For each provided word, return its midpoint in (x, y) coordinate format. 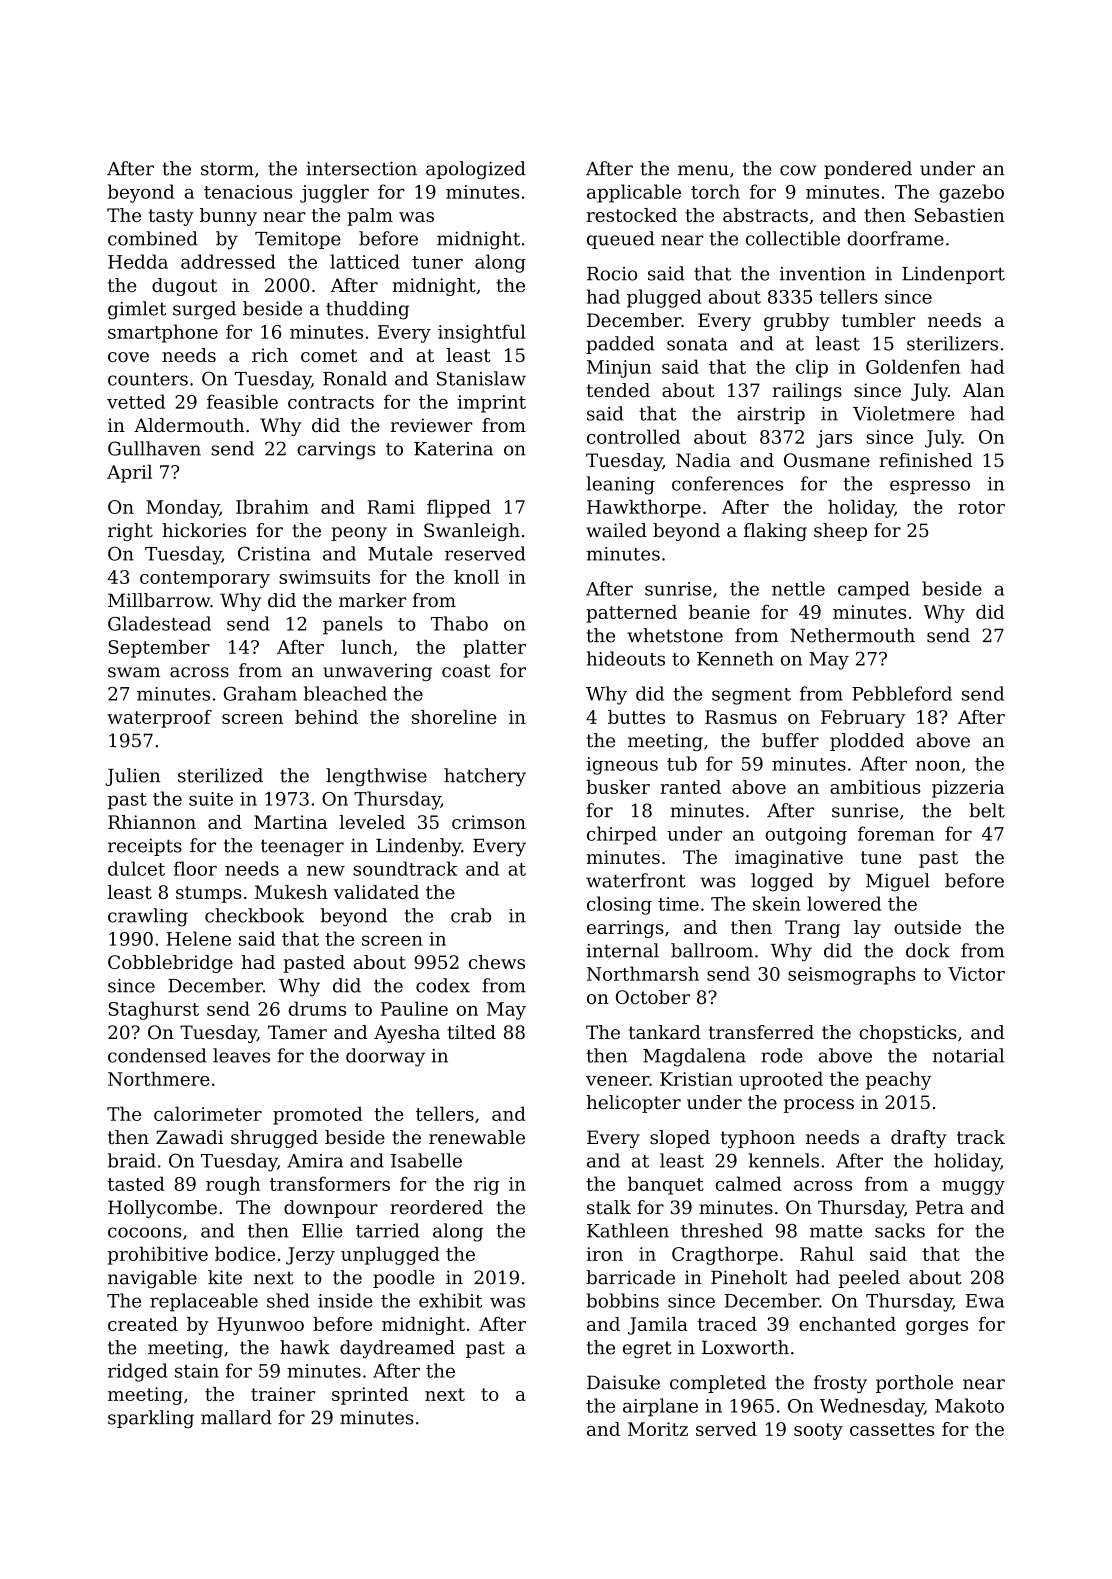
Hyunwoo (261, 1326)
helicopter (633, 1104)
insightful (482, 333)
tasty (171, 217)
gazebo (971, 193)
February (863, 719)
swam (134, 672)
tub (682, 763)
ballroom (712, 950)
